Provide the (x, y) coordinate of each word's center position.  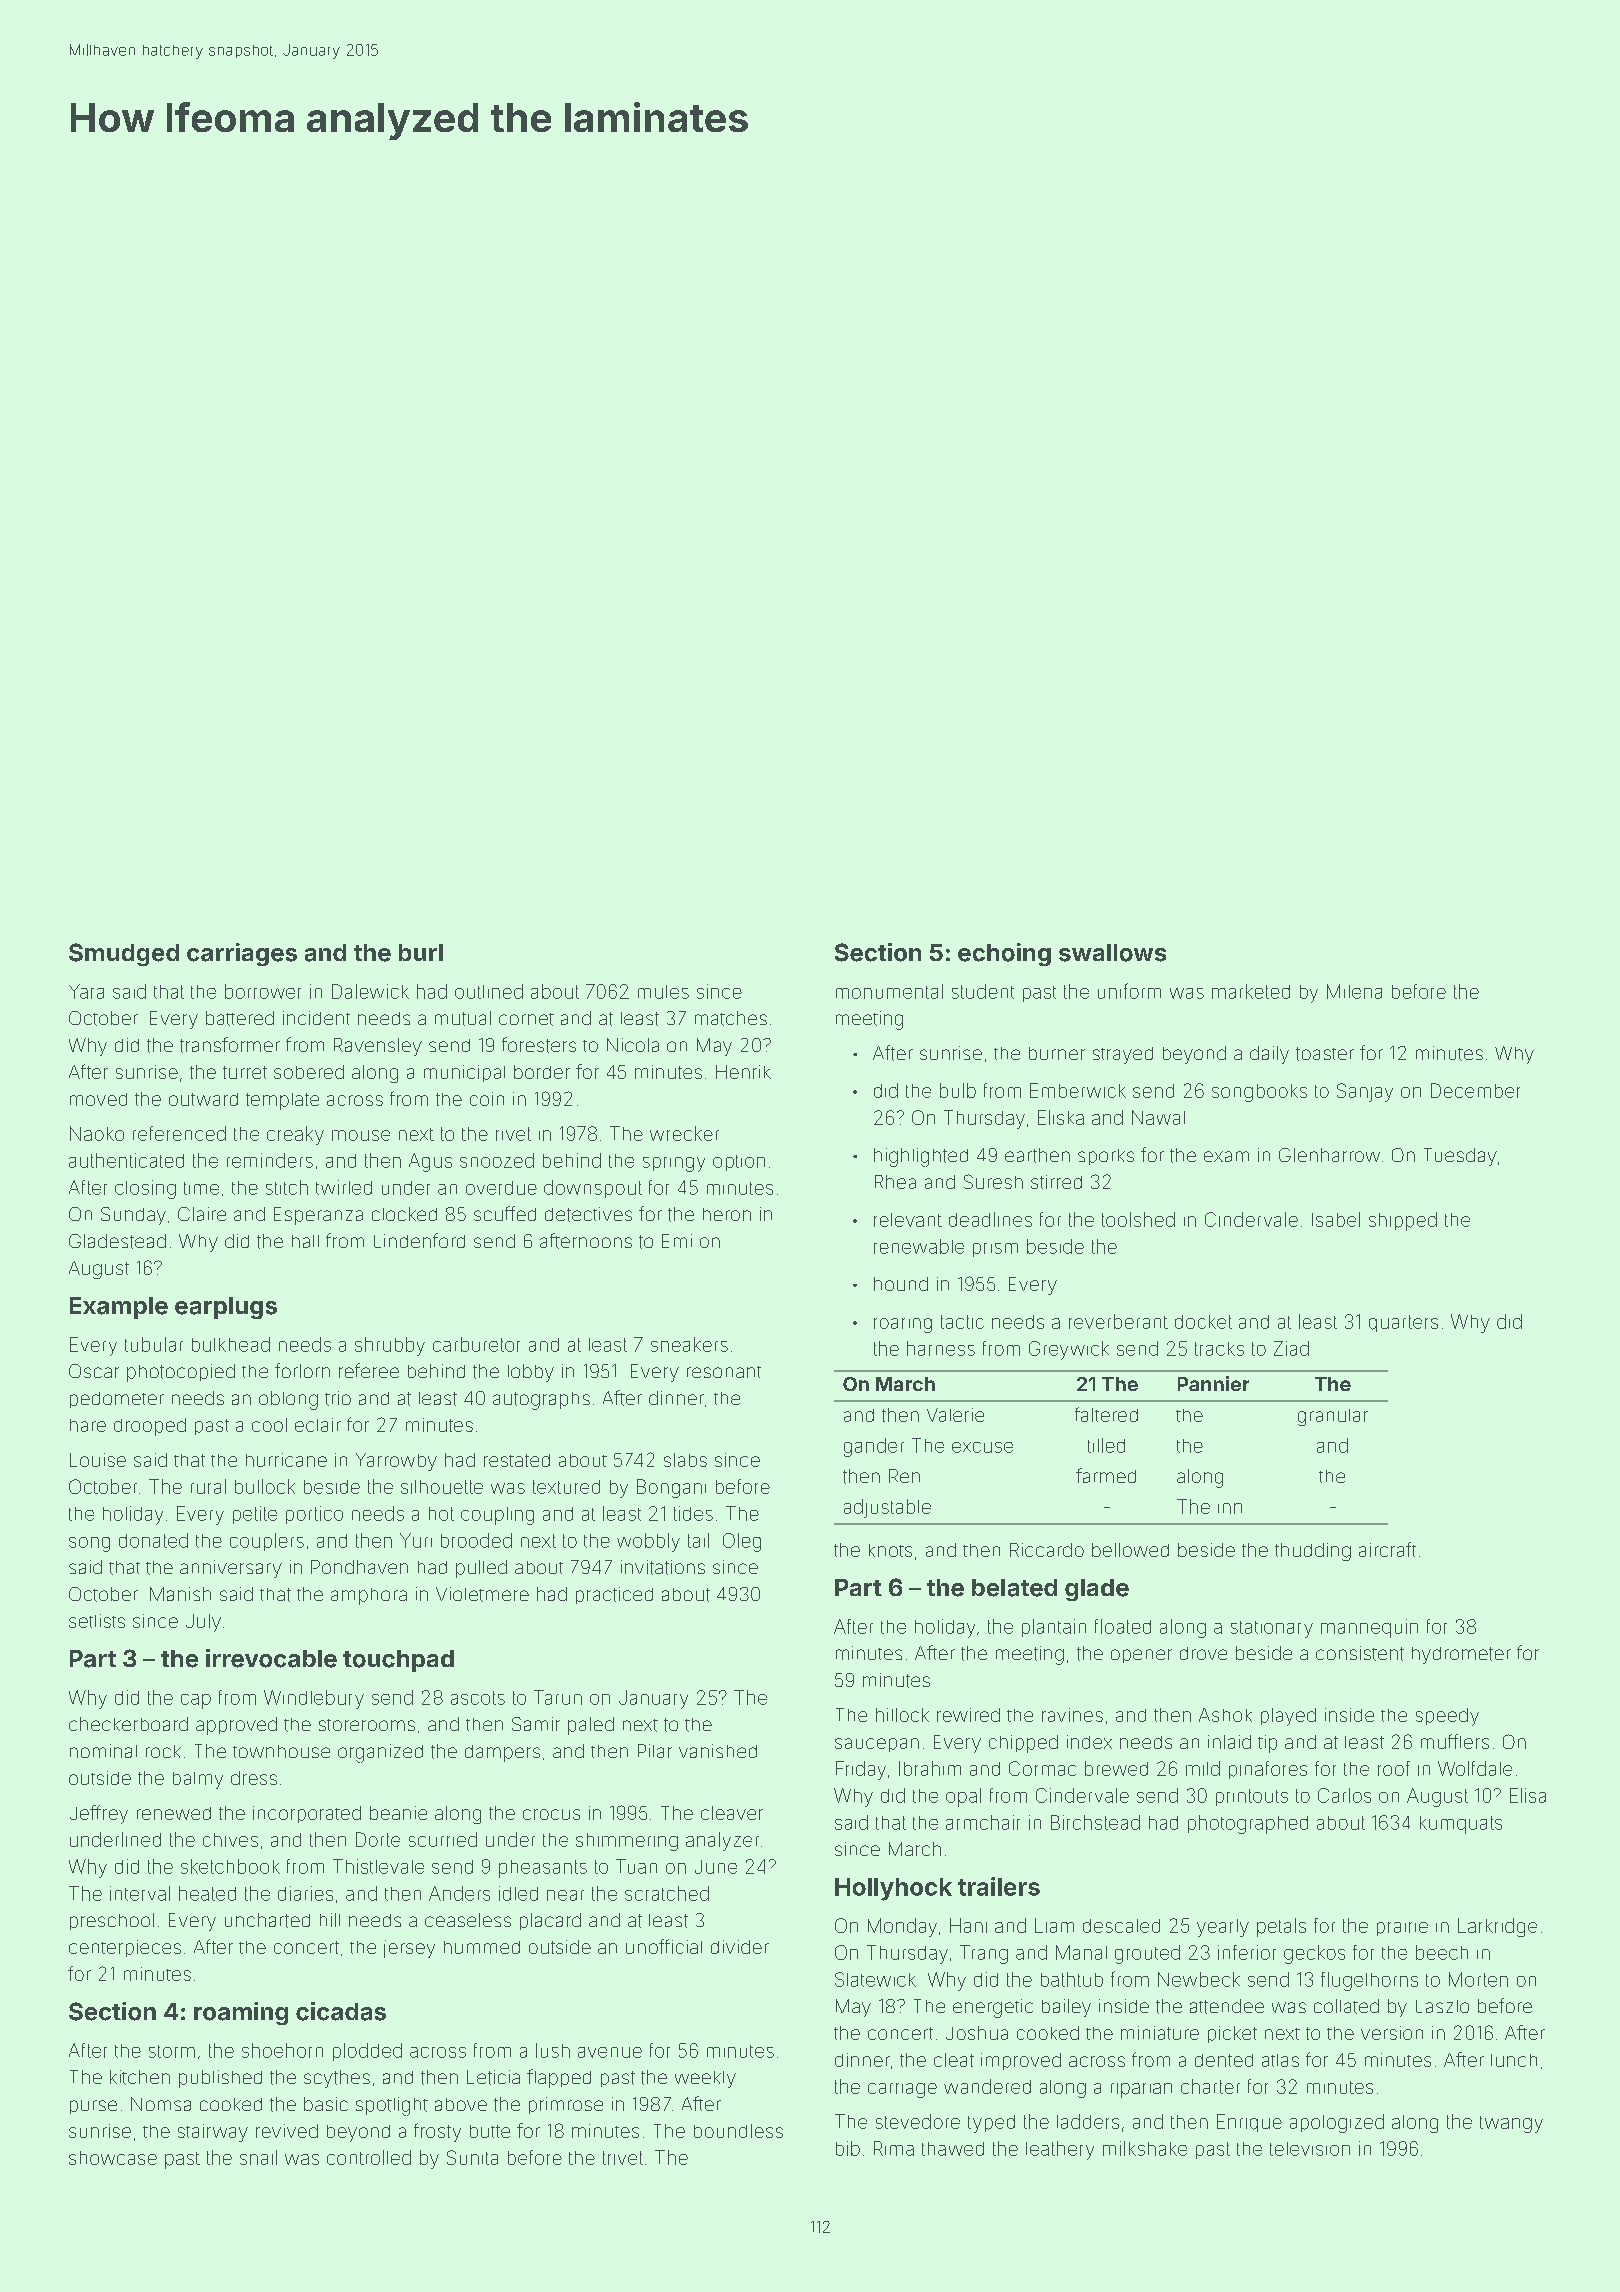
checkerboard (128, 1724)
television (1310, 2149)
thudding (1313, 1552)
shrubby (390, 1346)
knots (890, 1550)
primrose (566, 2105)
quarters (1403, 1323)
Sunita (472, 2157)
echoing (1004, 954)
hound (901, 1284)
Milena (1354, 991)
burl (421, 952)
